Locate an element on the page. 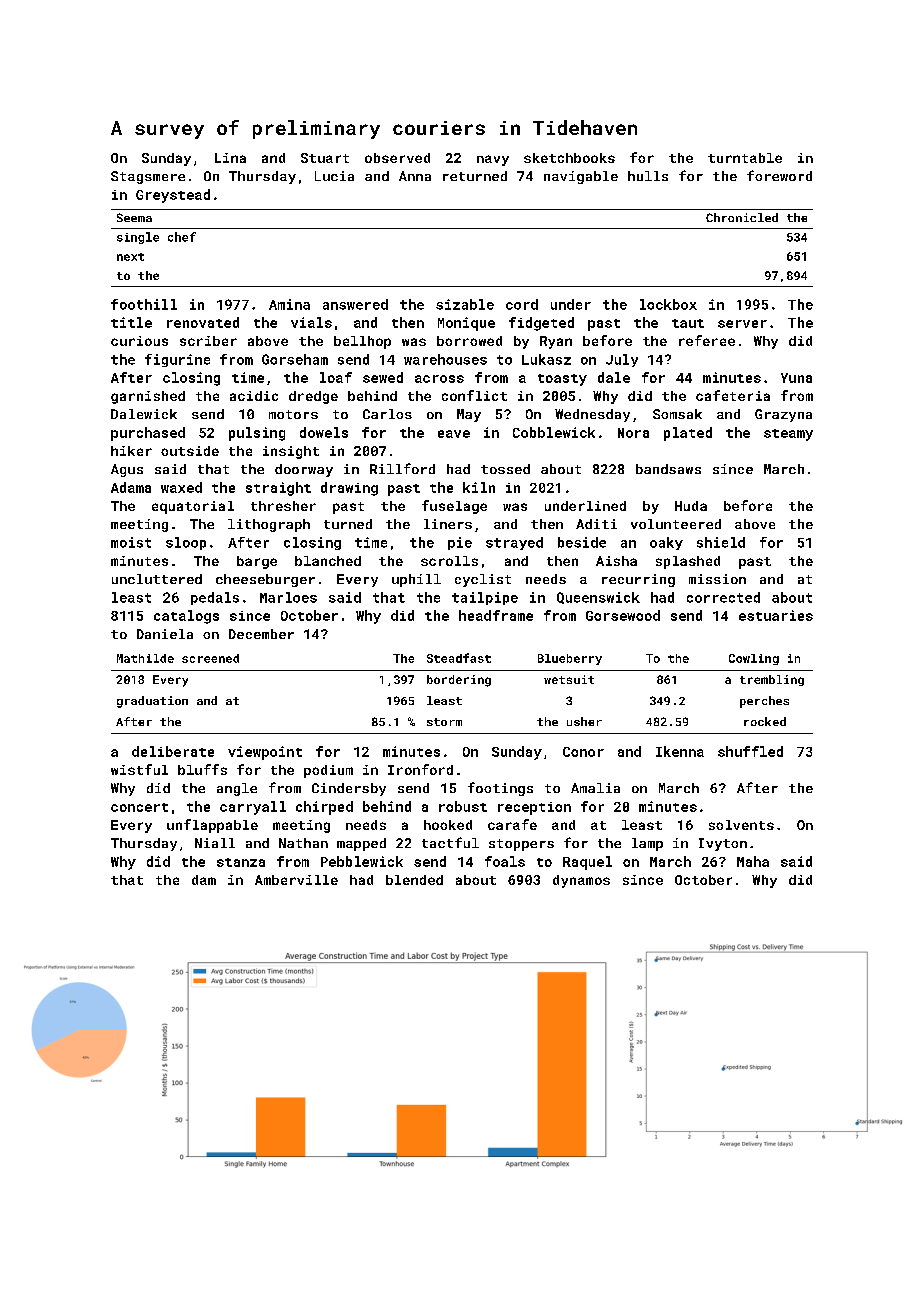 The width and height of the image is (924, 1308). angle is located at coordinates (237, 789).
